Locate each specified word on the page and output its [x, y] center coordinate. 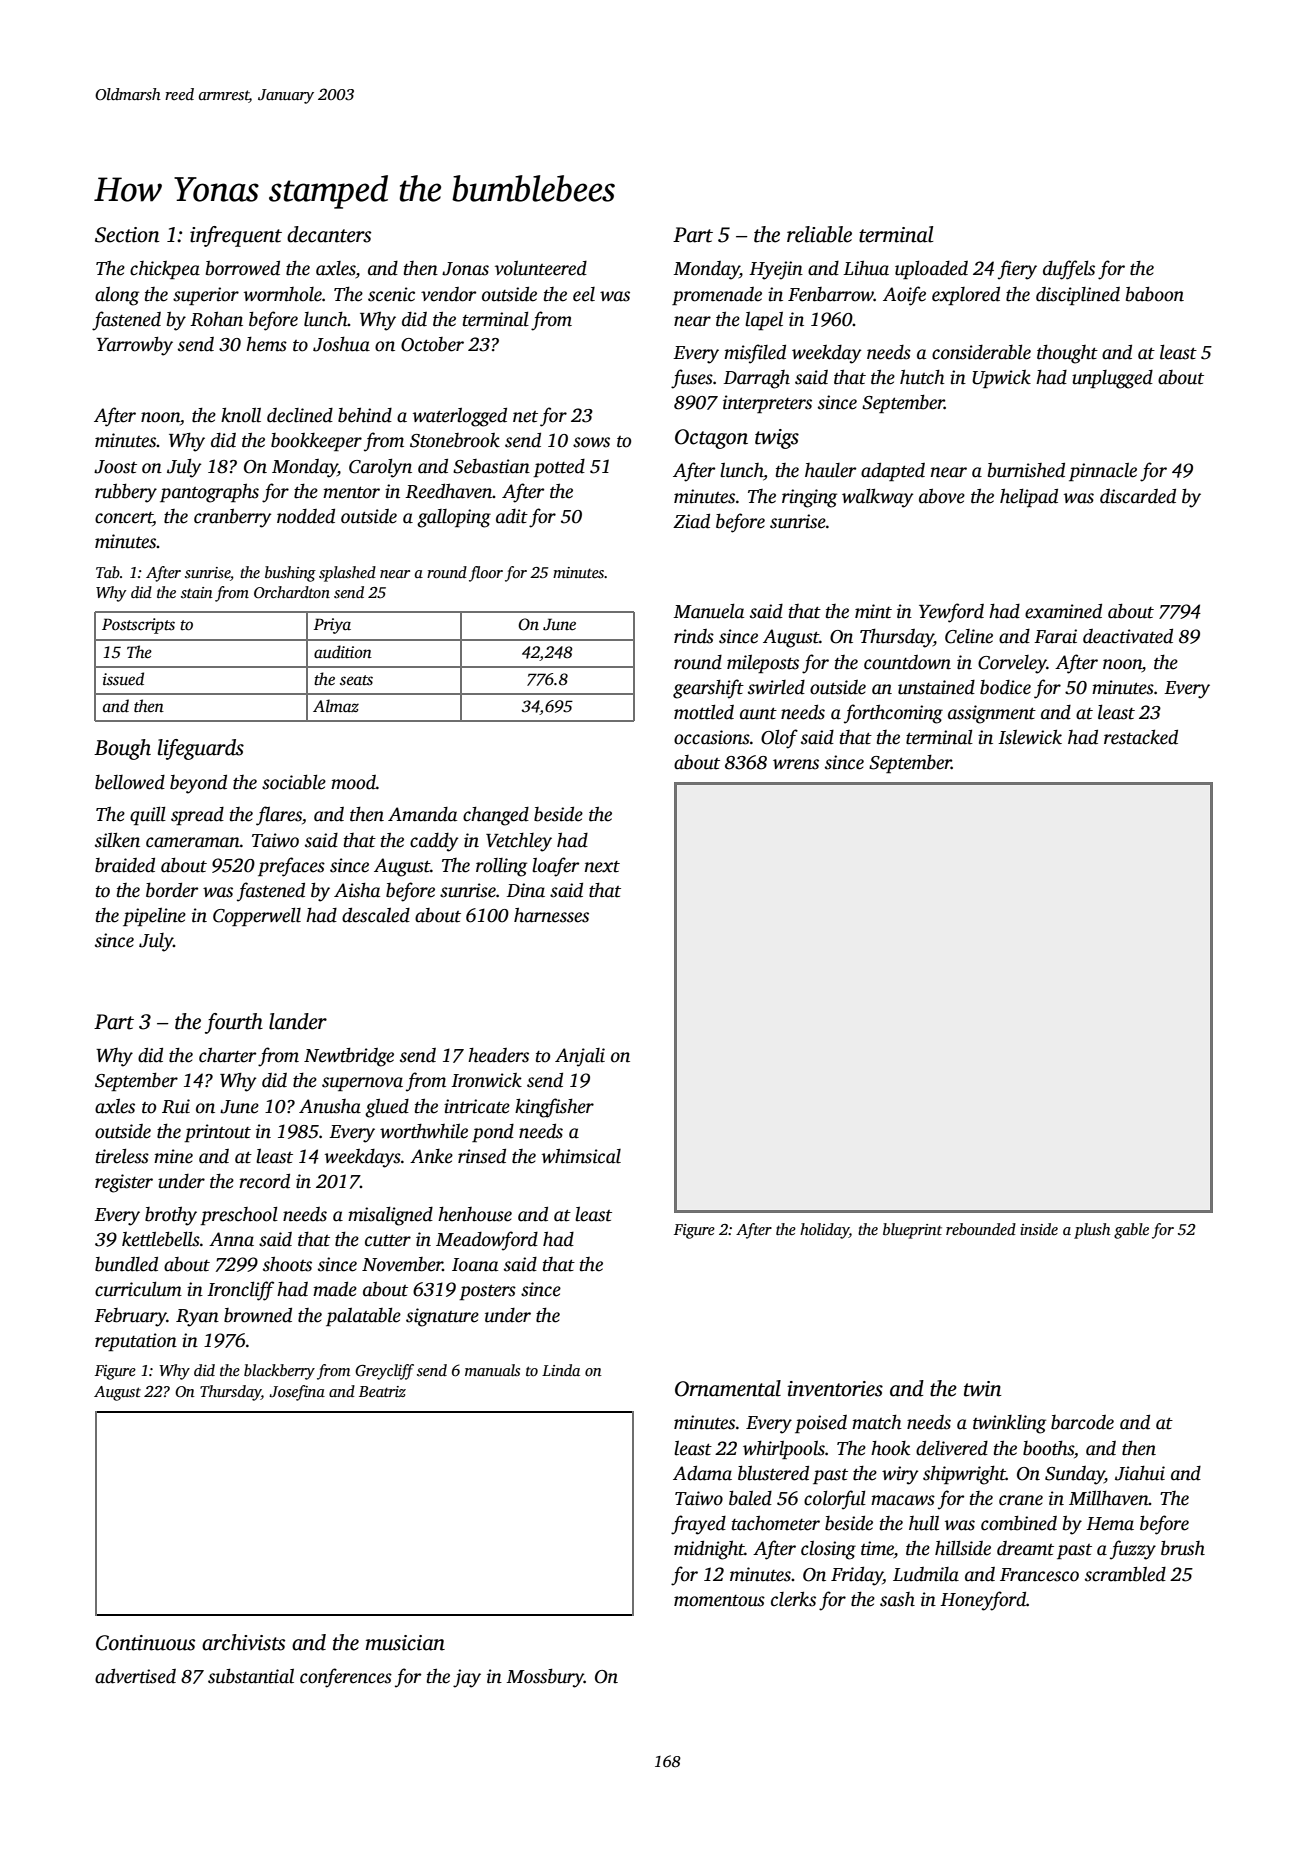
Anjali [580, 1057]
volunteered [541, 268]
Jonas [465, 269]
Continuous [145, 1643]
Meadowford [487, 1241]
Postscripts [138, 626]
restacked [1141, 737]
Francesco [1039, 1575]
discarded [1138, 496]
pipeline [154, 917]
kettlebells [161, 1239]
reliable [819, 234]
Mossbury [545, 1678]
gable [1131, 1231]
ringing [809, 498]
